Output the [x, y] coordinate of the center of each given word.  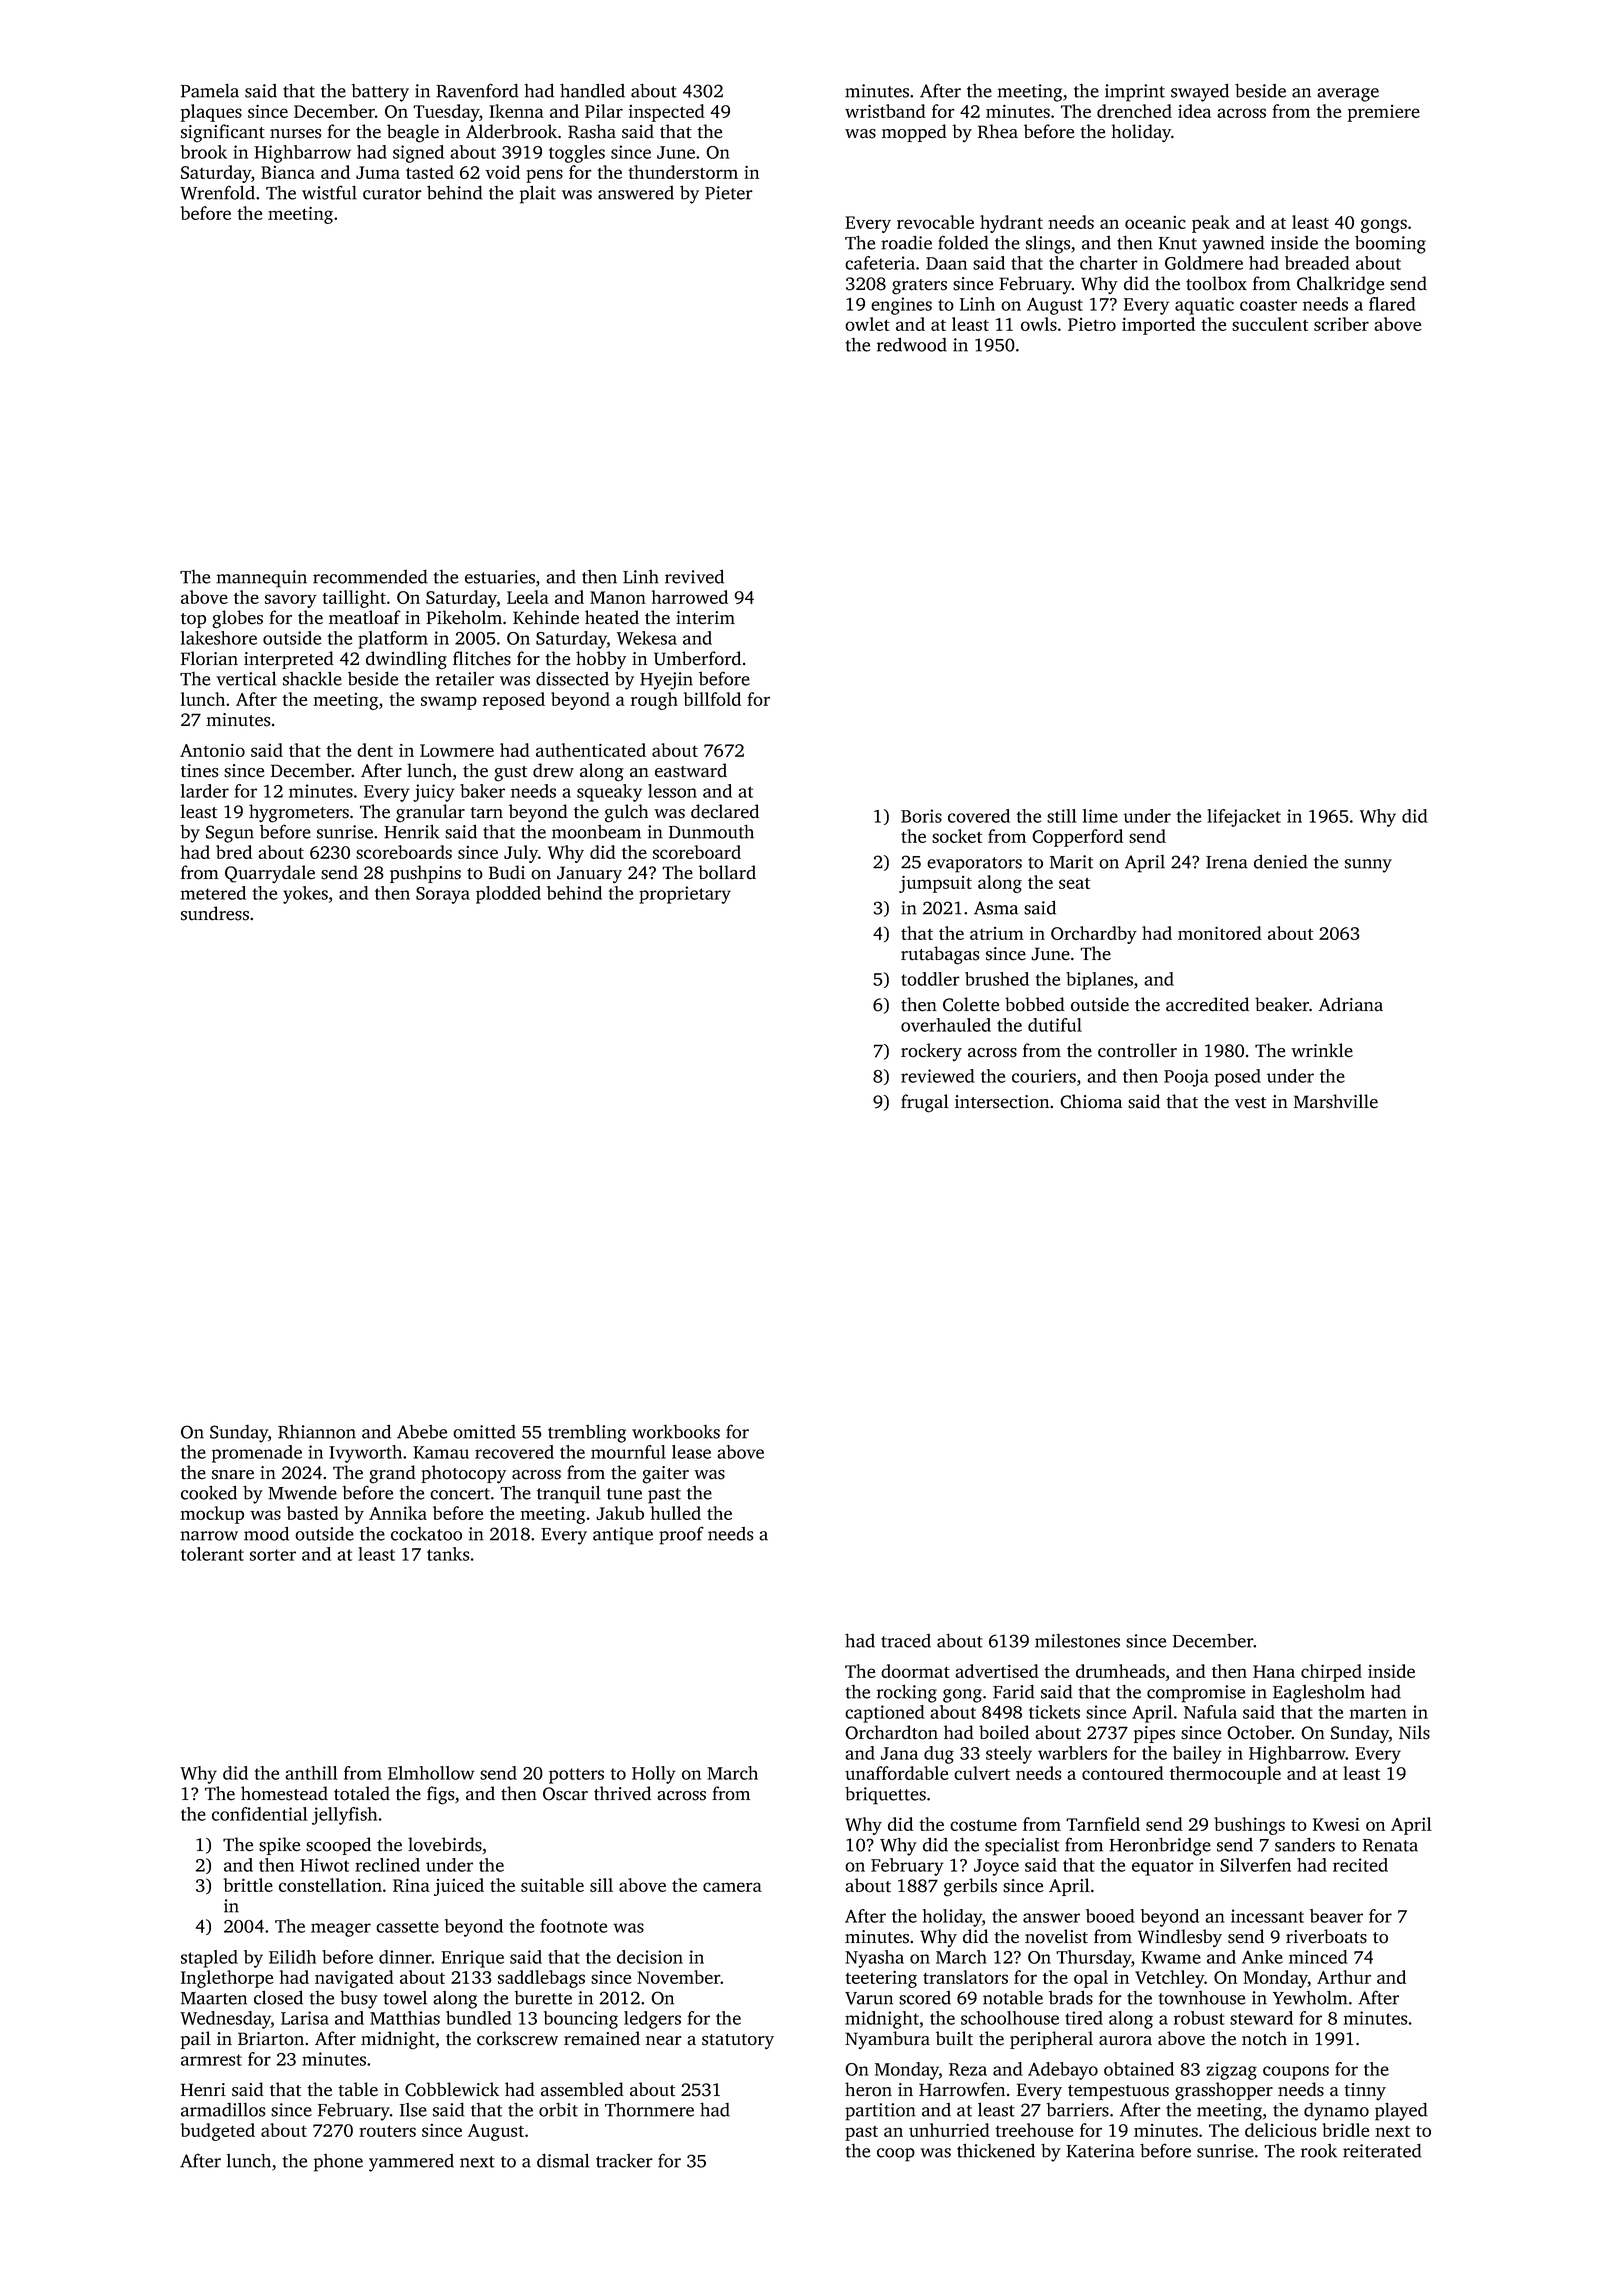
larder [205, 791]
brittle [248, 1885]
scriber [1341, 324]
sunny [1368, 866]
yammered [411, 2163]
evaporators [974, 865]
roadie [906, 242]
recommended [370, 576]
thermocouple [1225, 1775]
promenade [257, 1454]
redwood [912, 345]
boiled [1004, 1732]
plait [538, 194]
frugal [925, 1103]
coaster [1268, 305]
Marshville [1336, 1101]
